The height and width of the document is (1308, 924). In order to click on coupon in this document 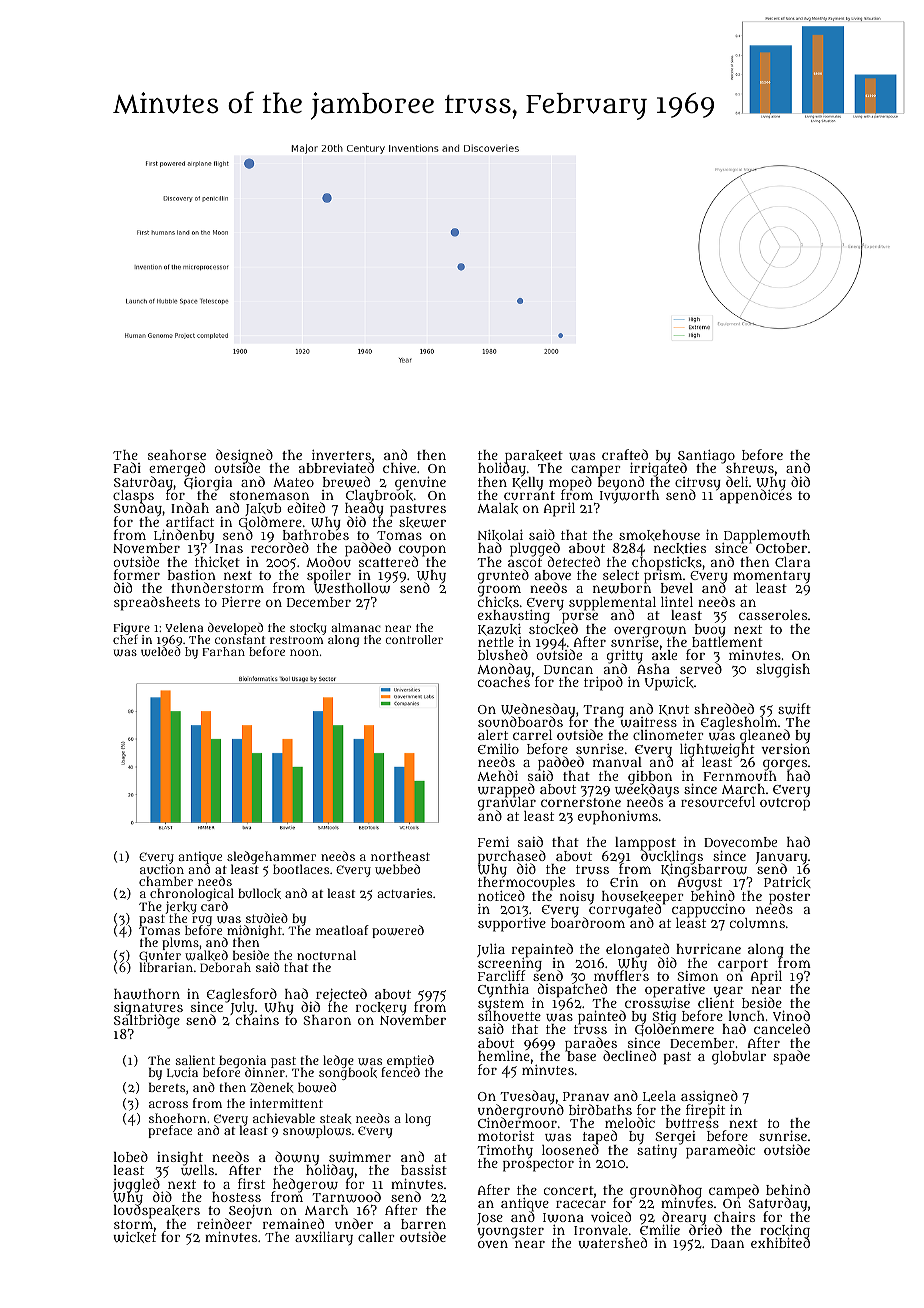, I will do `click(422, 551)`.
